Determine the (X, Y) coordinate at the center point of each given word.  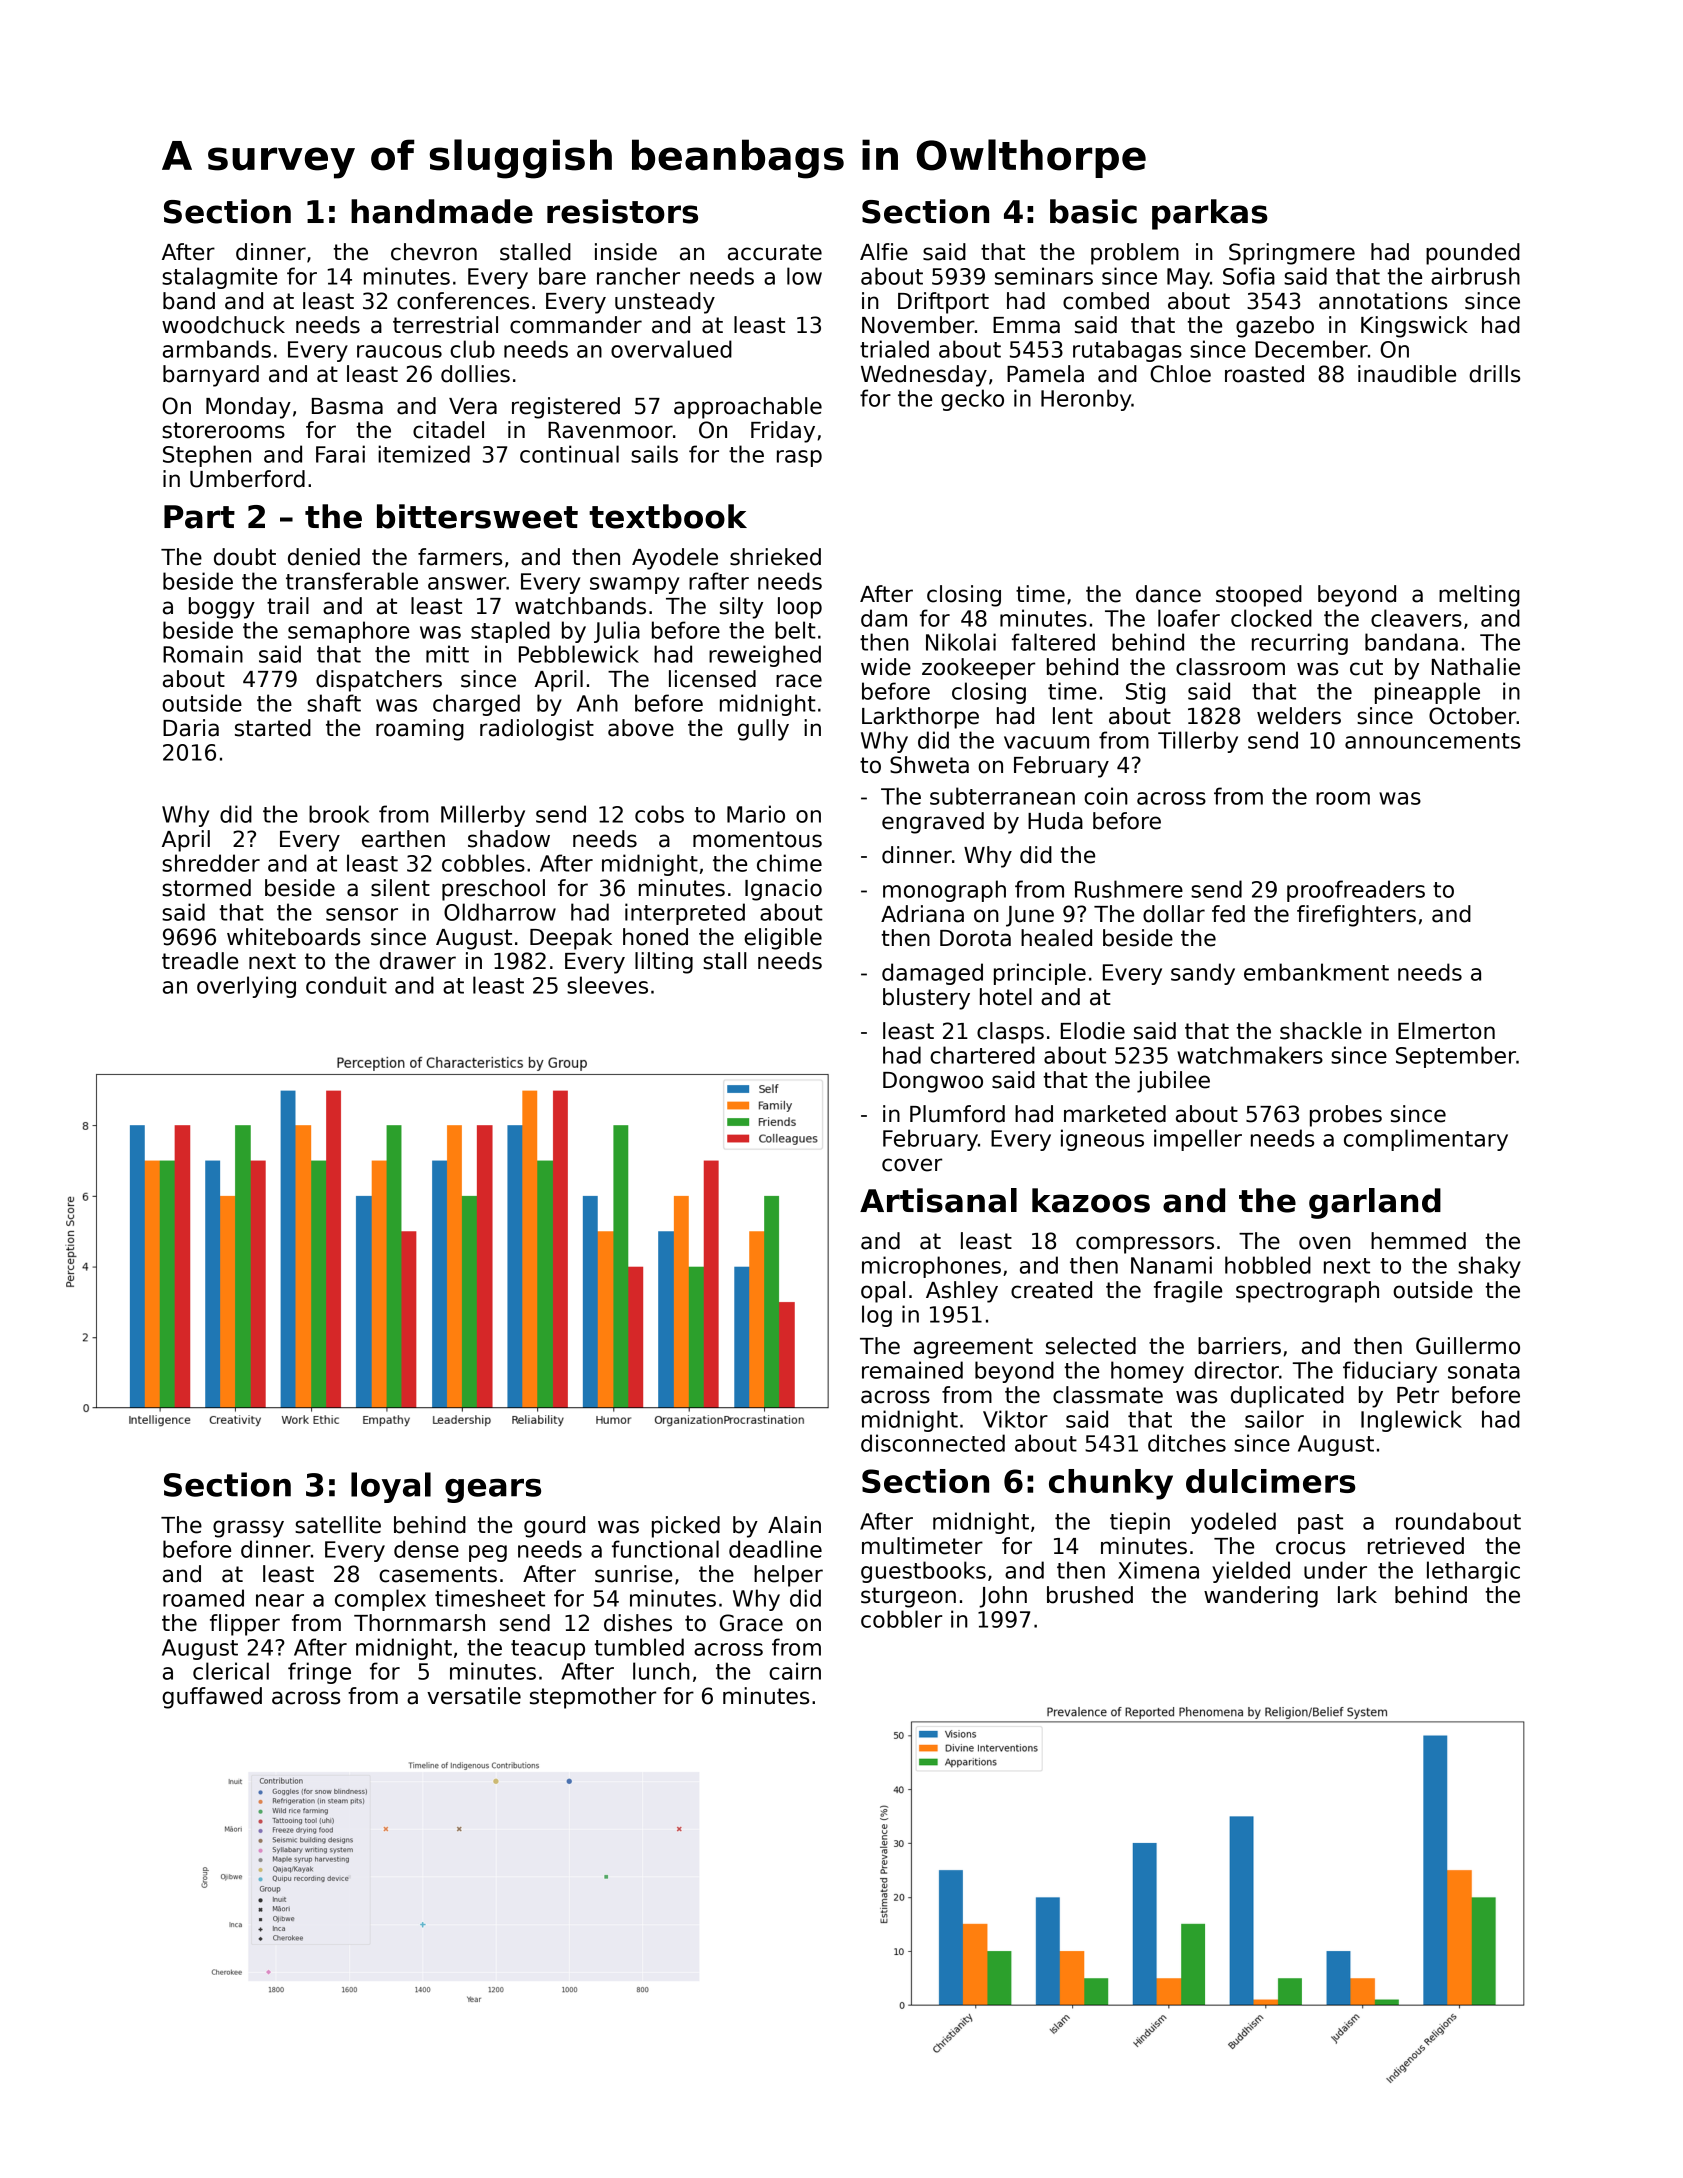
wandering (1261, 1597)
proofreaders (1356, 891)
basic (1093, 211)
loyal (391, 1487)
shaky (1489, 1267)
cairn (795, 1671)
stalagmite (219, 278)
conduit (346, 985)
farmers (460, 557)
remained (912, 1370)
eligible (783, 939)
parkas (1210, 214)
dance (1168, 594)
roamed (203, 1598)
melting (1479, 596)
